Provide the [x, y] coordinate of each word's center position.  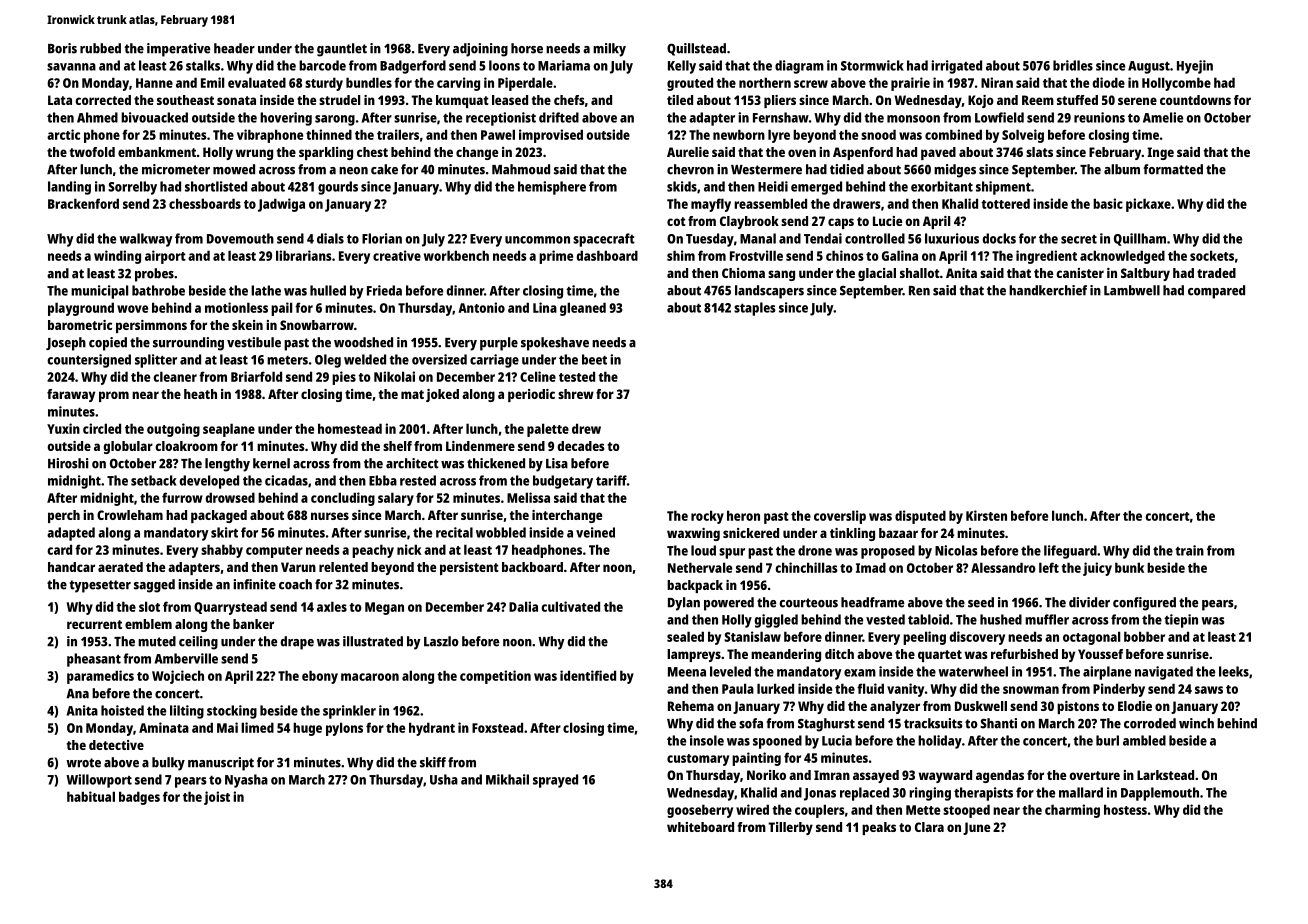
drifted [559, 117]
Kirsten [986, 515]
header [234, 48]
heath [200, 394]
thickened [496, 463]
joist [217, 798]
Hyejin [1195, 67]
